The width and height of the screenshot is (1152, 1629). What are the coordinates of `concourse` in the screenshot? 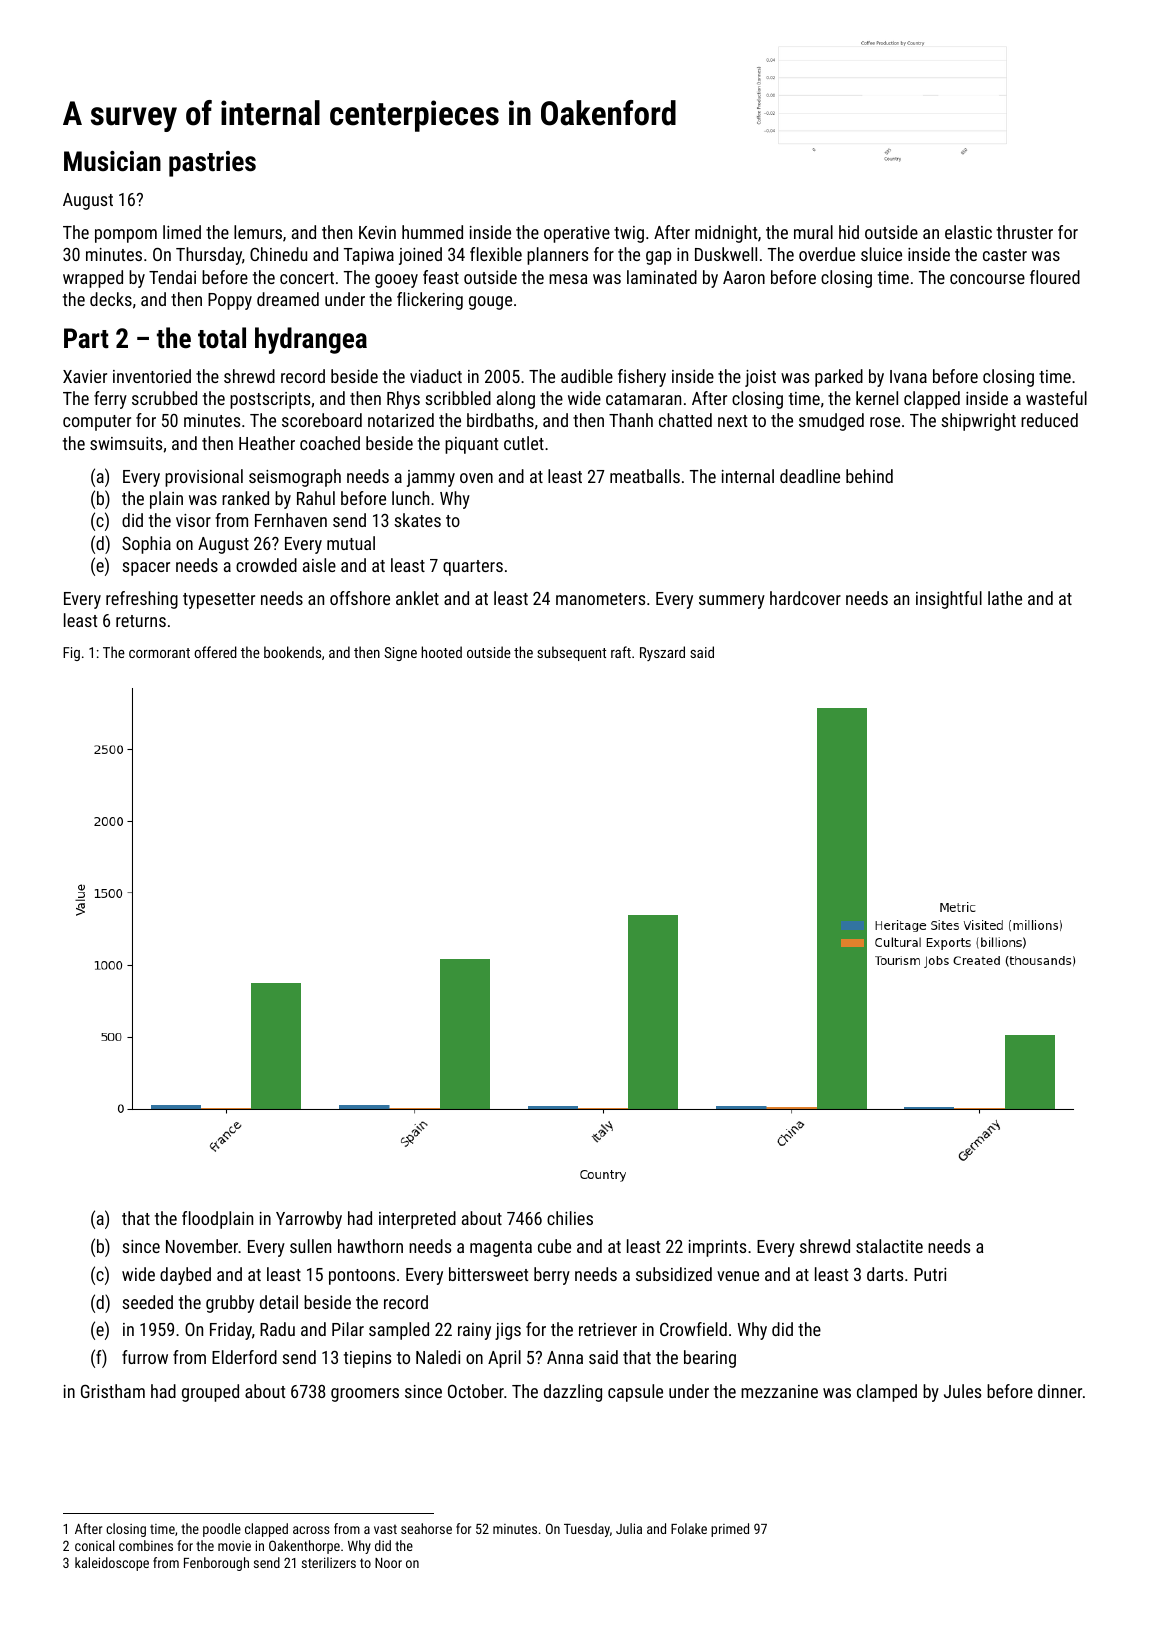 It's located at (987, 279).
